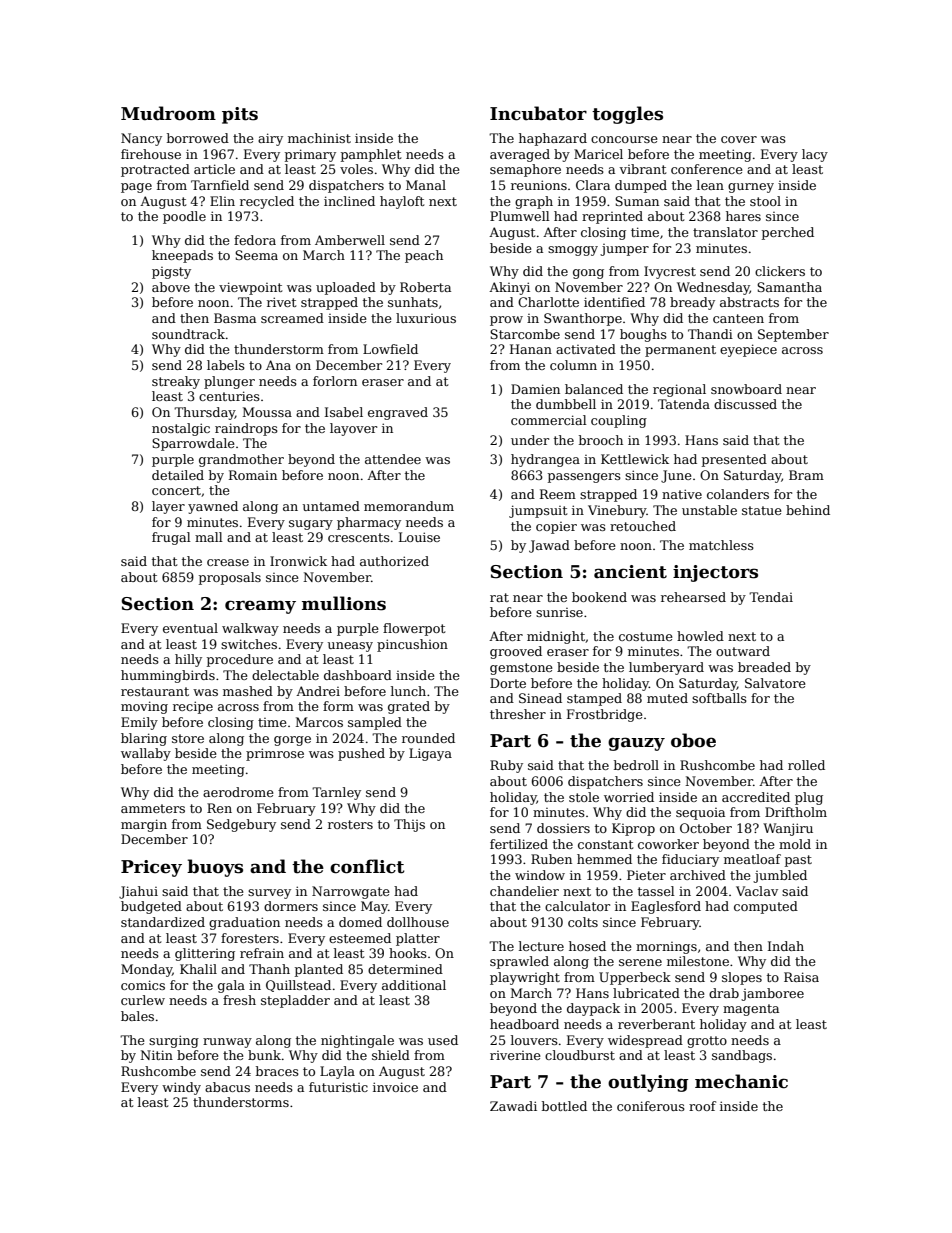 The image size is (952, 1233). Describe the element at coordinates (506, 321) in the screenshot. I see `prow` at that location.
